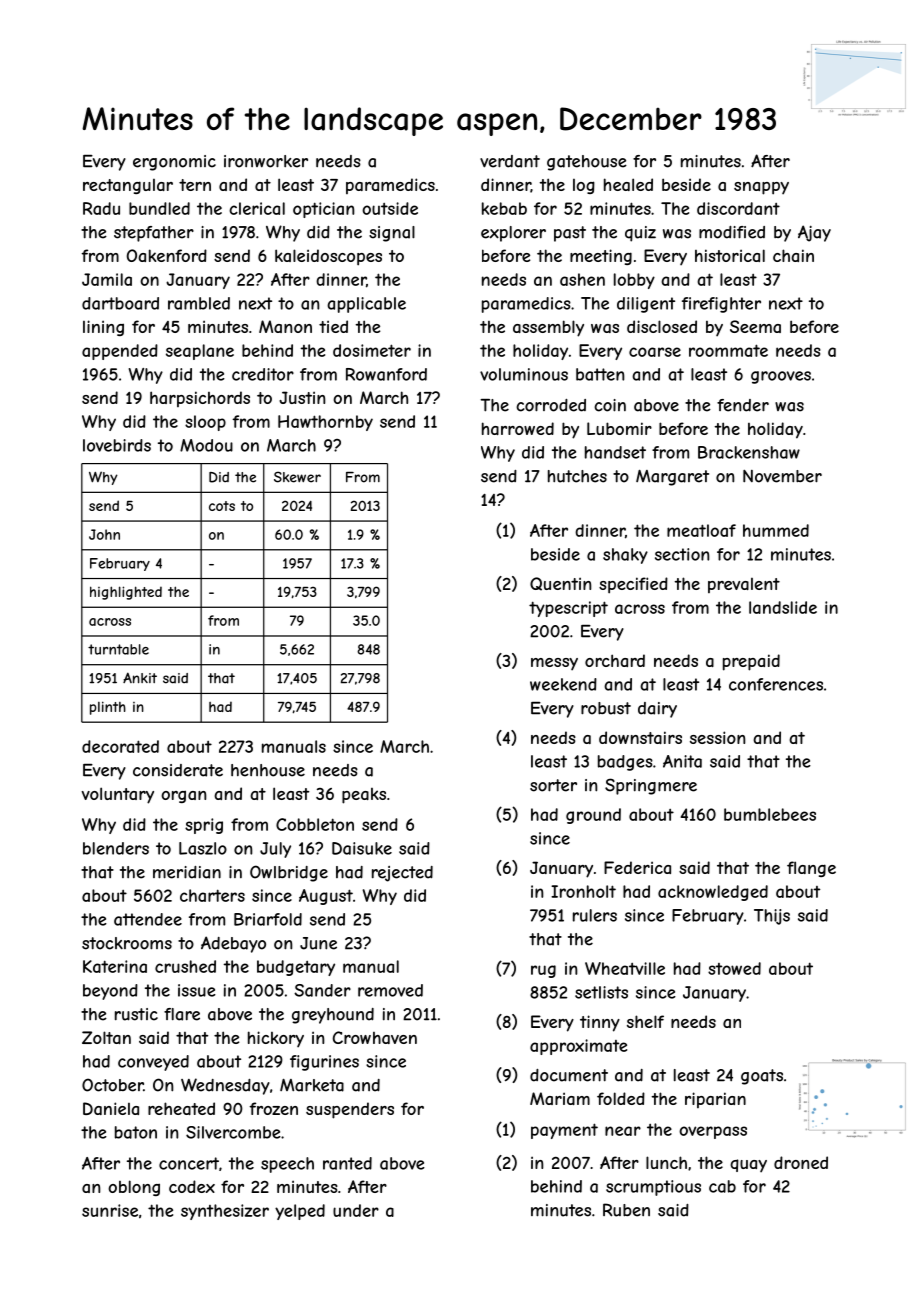 This image has width=924, height=1308. Describe the element at coordinates (390, 990) in the image. I see `removed` at that location.
